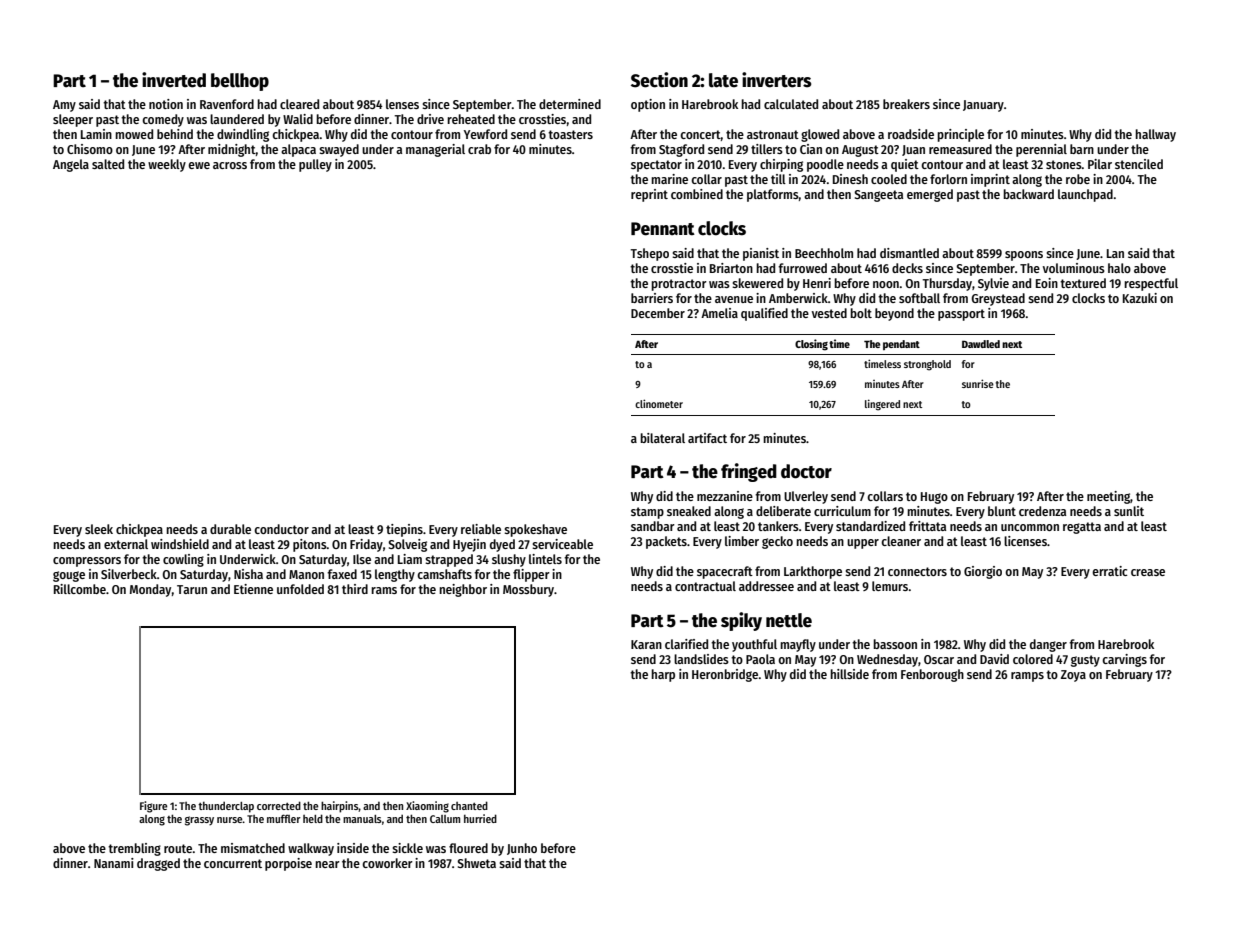 The image size is (1233, 952). What do you see at coordinates (725, 675) in the screenshot?
I see `Heronbridge` at bounding box center [725, 675].
